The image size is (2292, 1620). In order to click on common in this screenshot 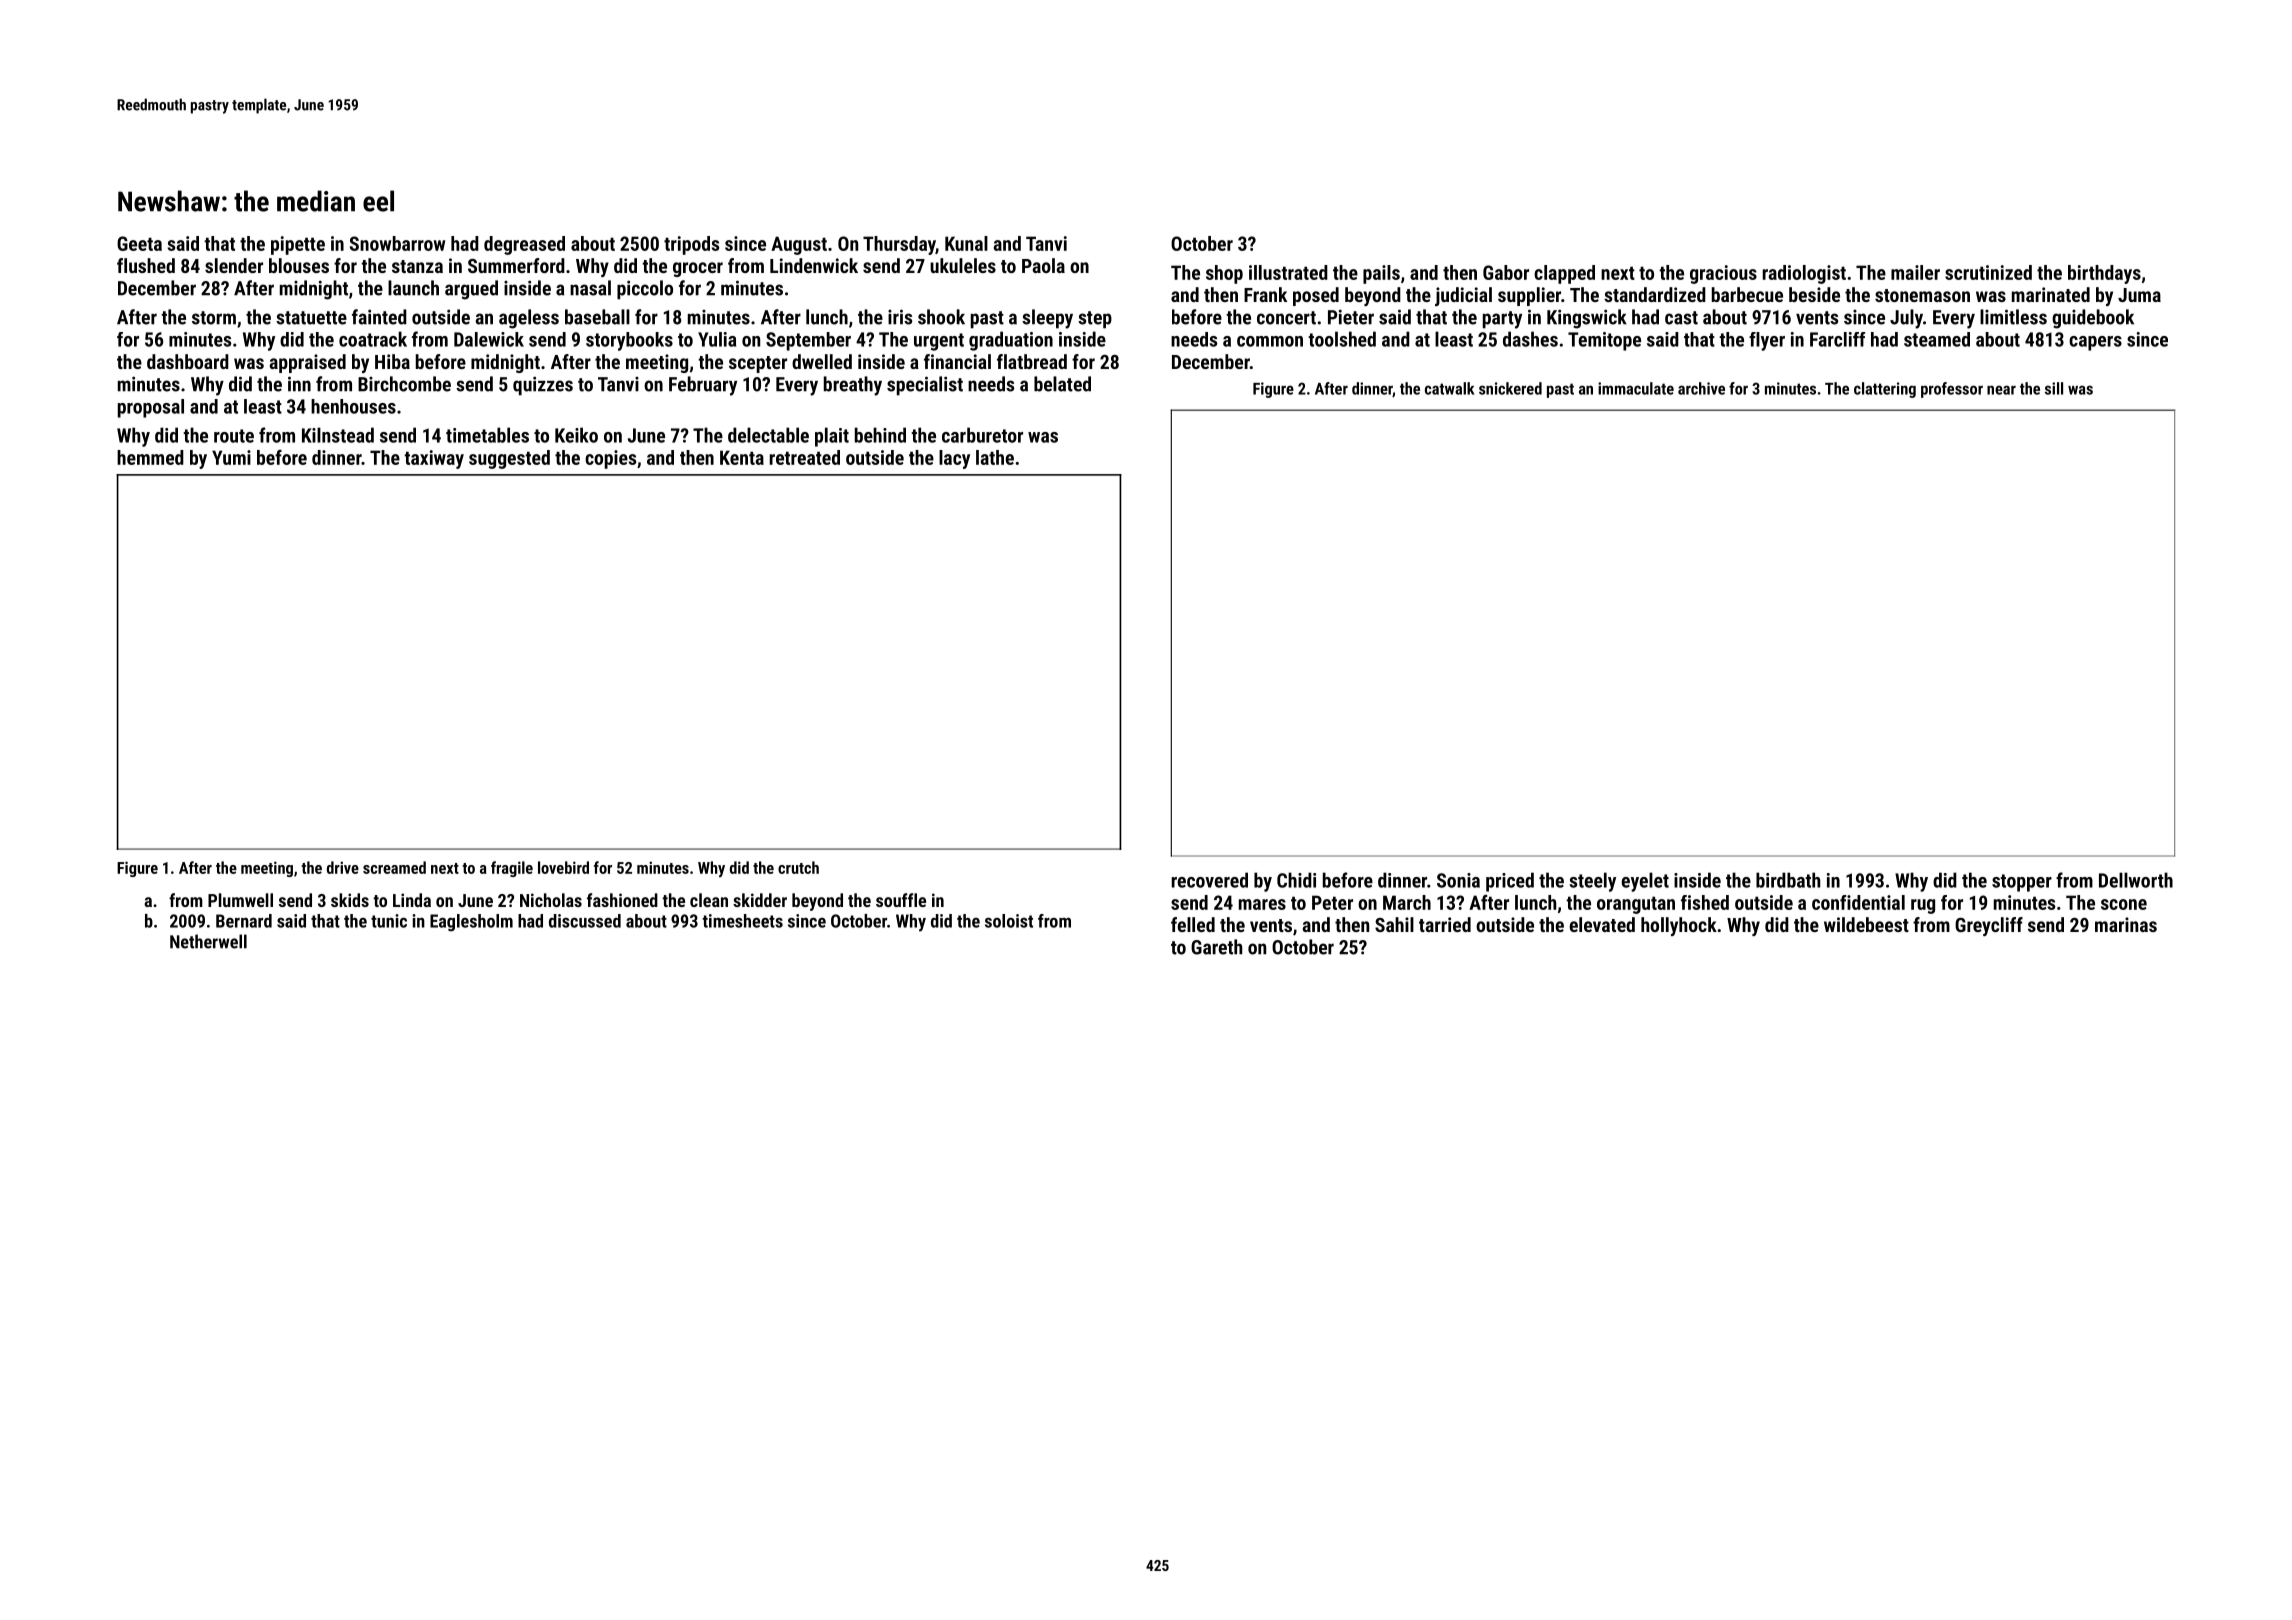, I will do `click(1270, 341)`.
